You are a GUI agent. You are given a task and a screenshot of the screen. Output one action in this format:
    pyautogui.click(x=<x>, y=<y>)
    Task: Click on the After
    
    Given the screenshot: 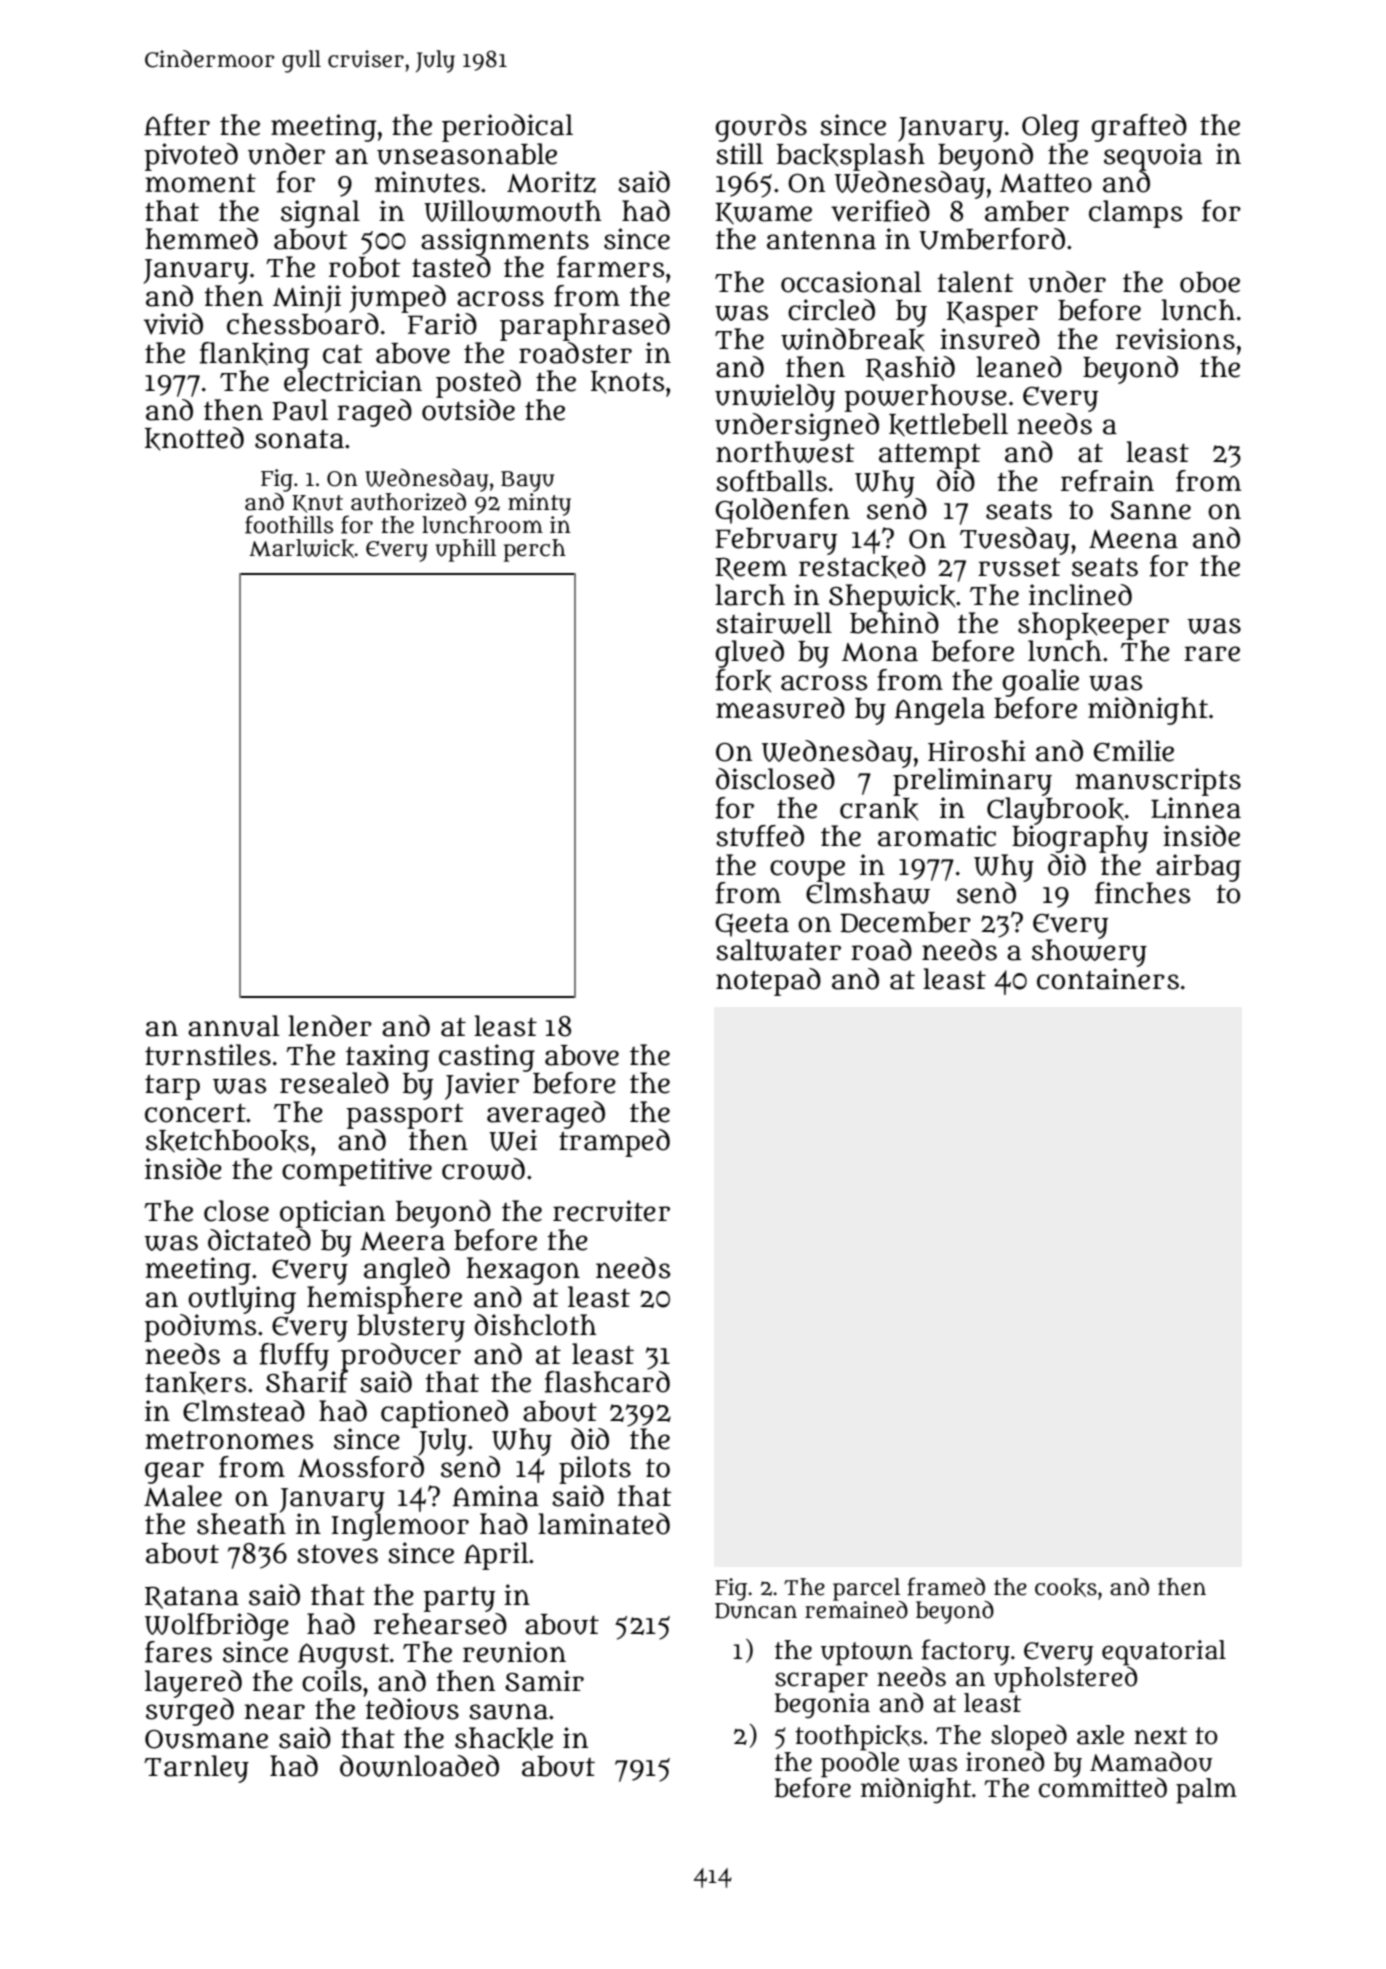 What is the action you would take?
    pyautogui.click(x=177, y=125)
